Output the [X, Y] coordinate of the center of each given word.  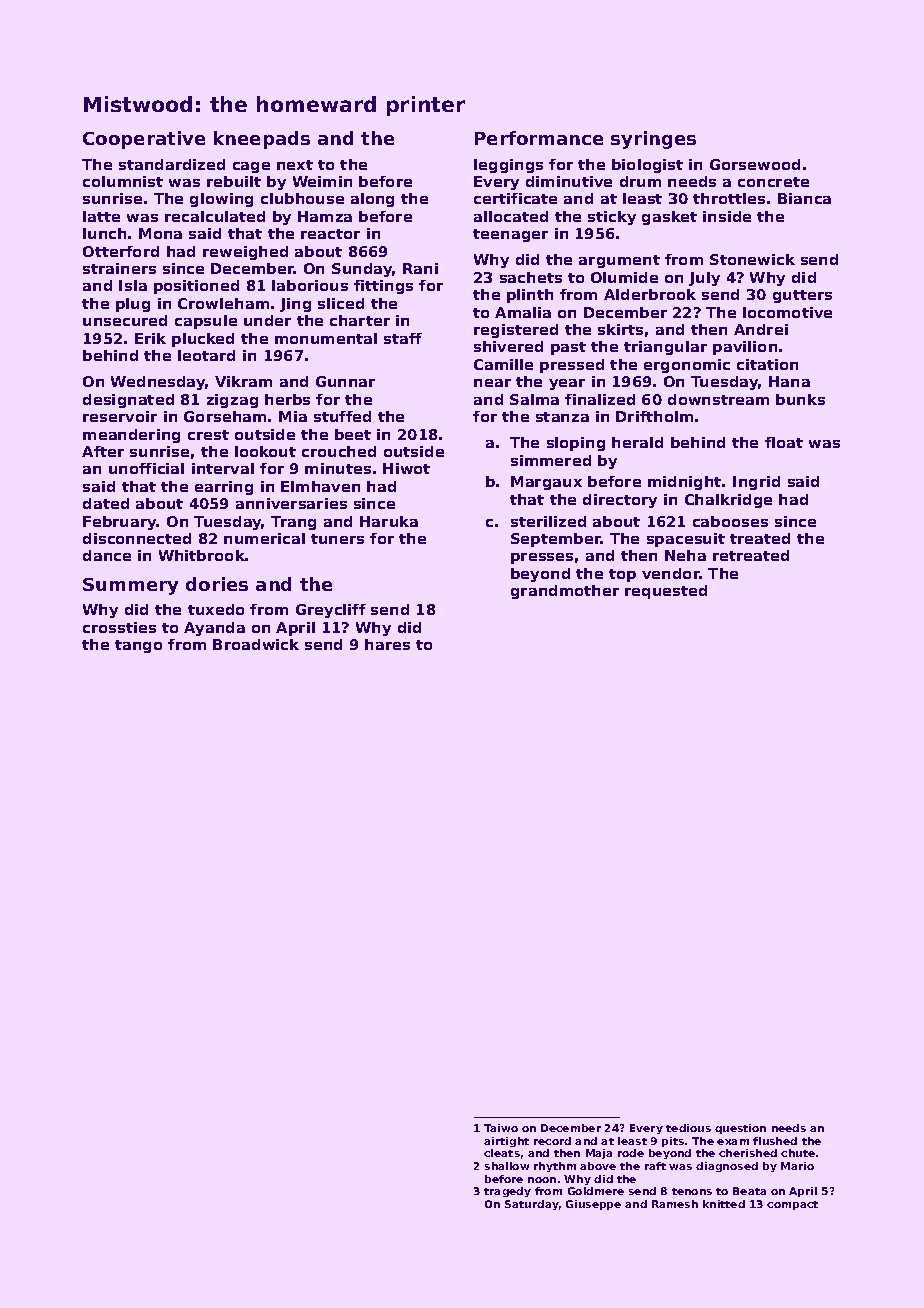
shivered [508, 346]
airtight [506, 1142]
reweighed [245, 253]
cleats [502, 1153]
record [552, 1141]
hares [387, 644]
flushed [775, 1141]
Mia [293, 416]
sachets [531, 277]
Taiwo [501, 1128]
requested [666, 592]
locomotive [787, 312]
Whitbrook [202, 555]
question [740, 1129]
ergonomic [687, 366]
